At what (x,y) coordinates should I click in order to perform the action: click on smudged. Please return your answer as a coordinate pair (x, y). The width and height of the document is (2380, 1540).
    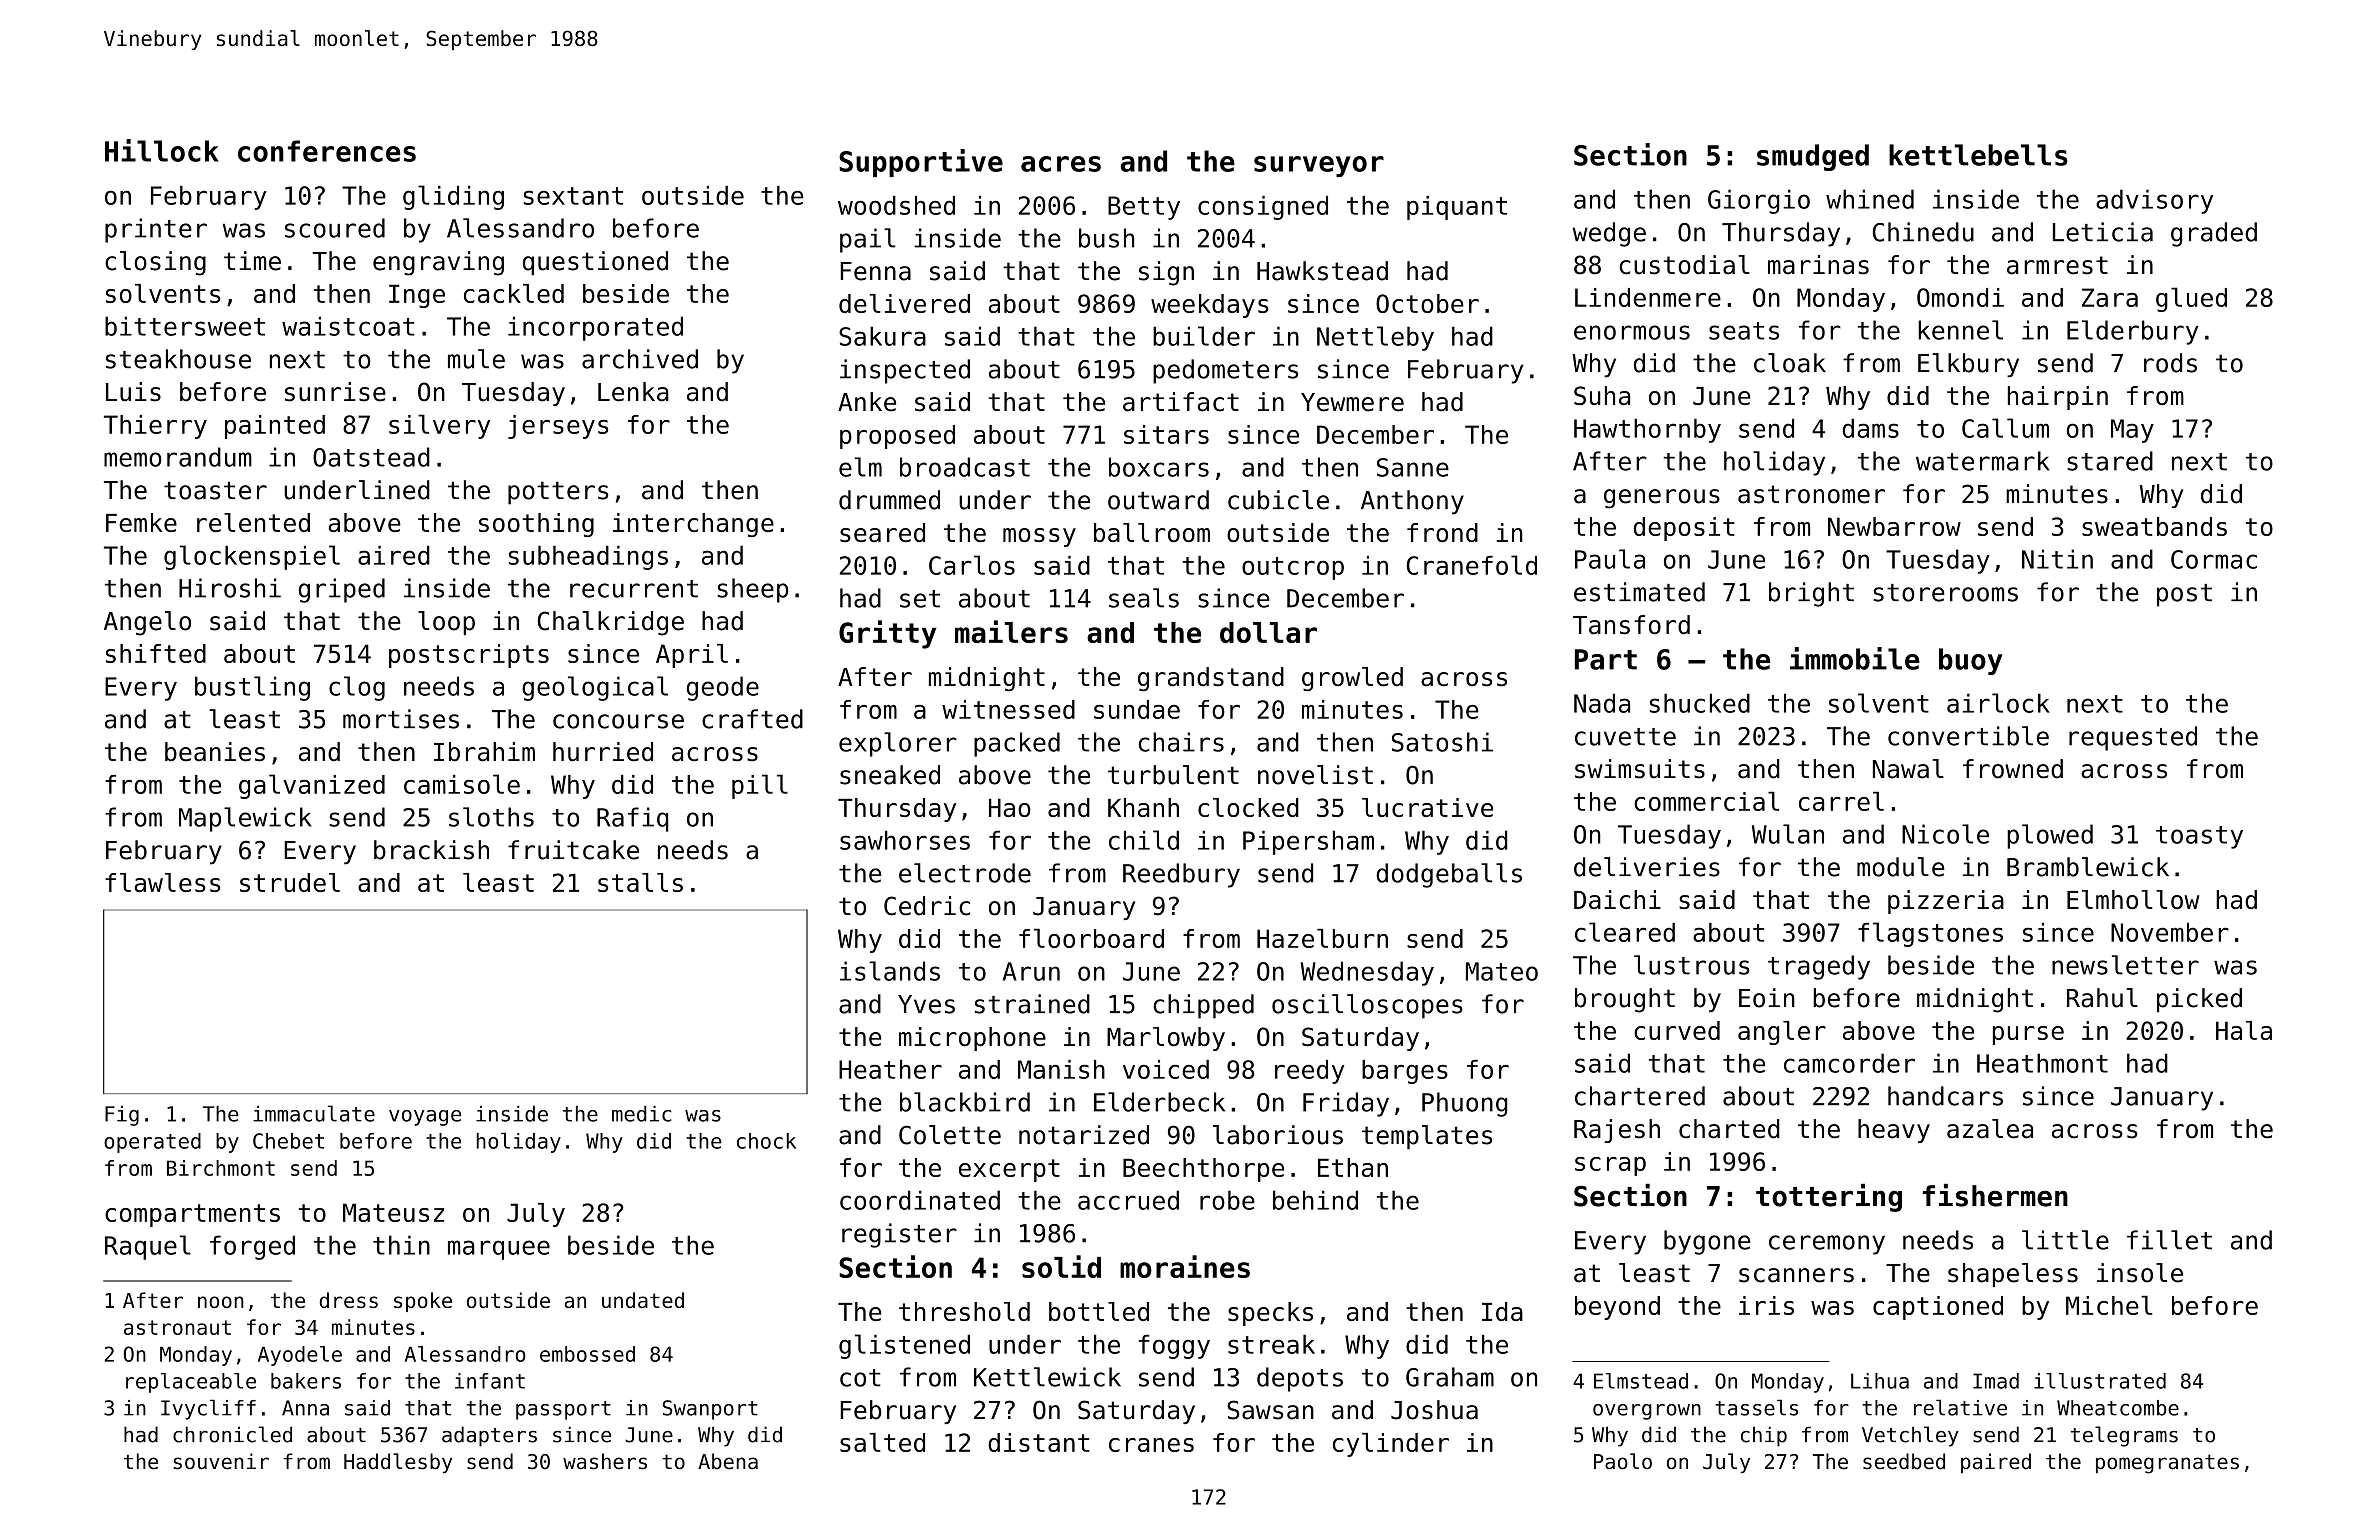
    Looking at the image, I should click on (1813, 157).
